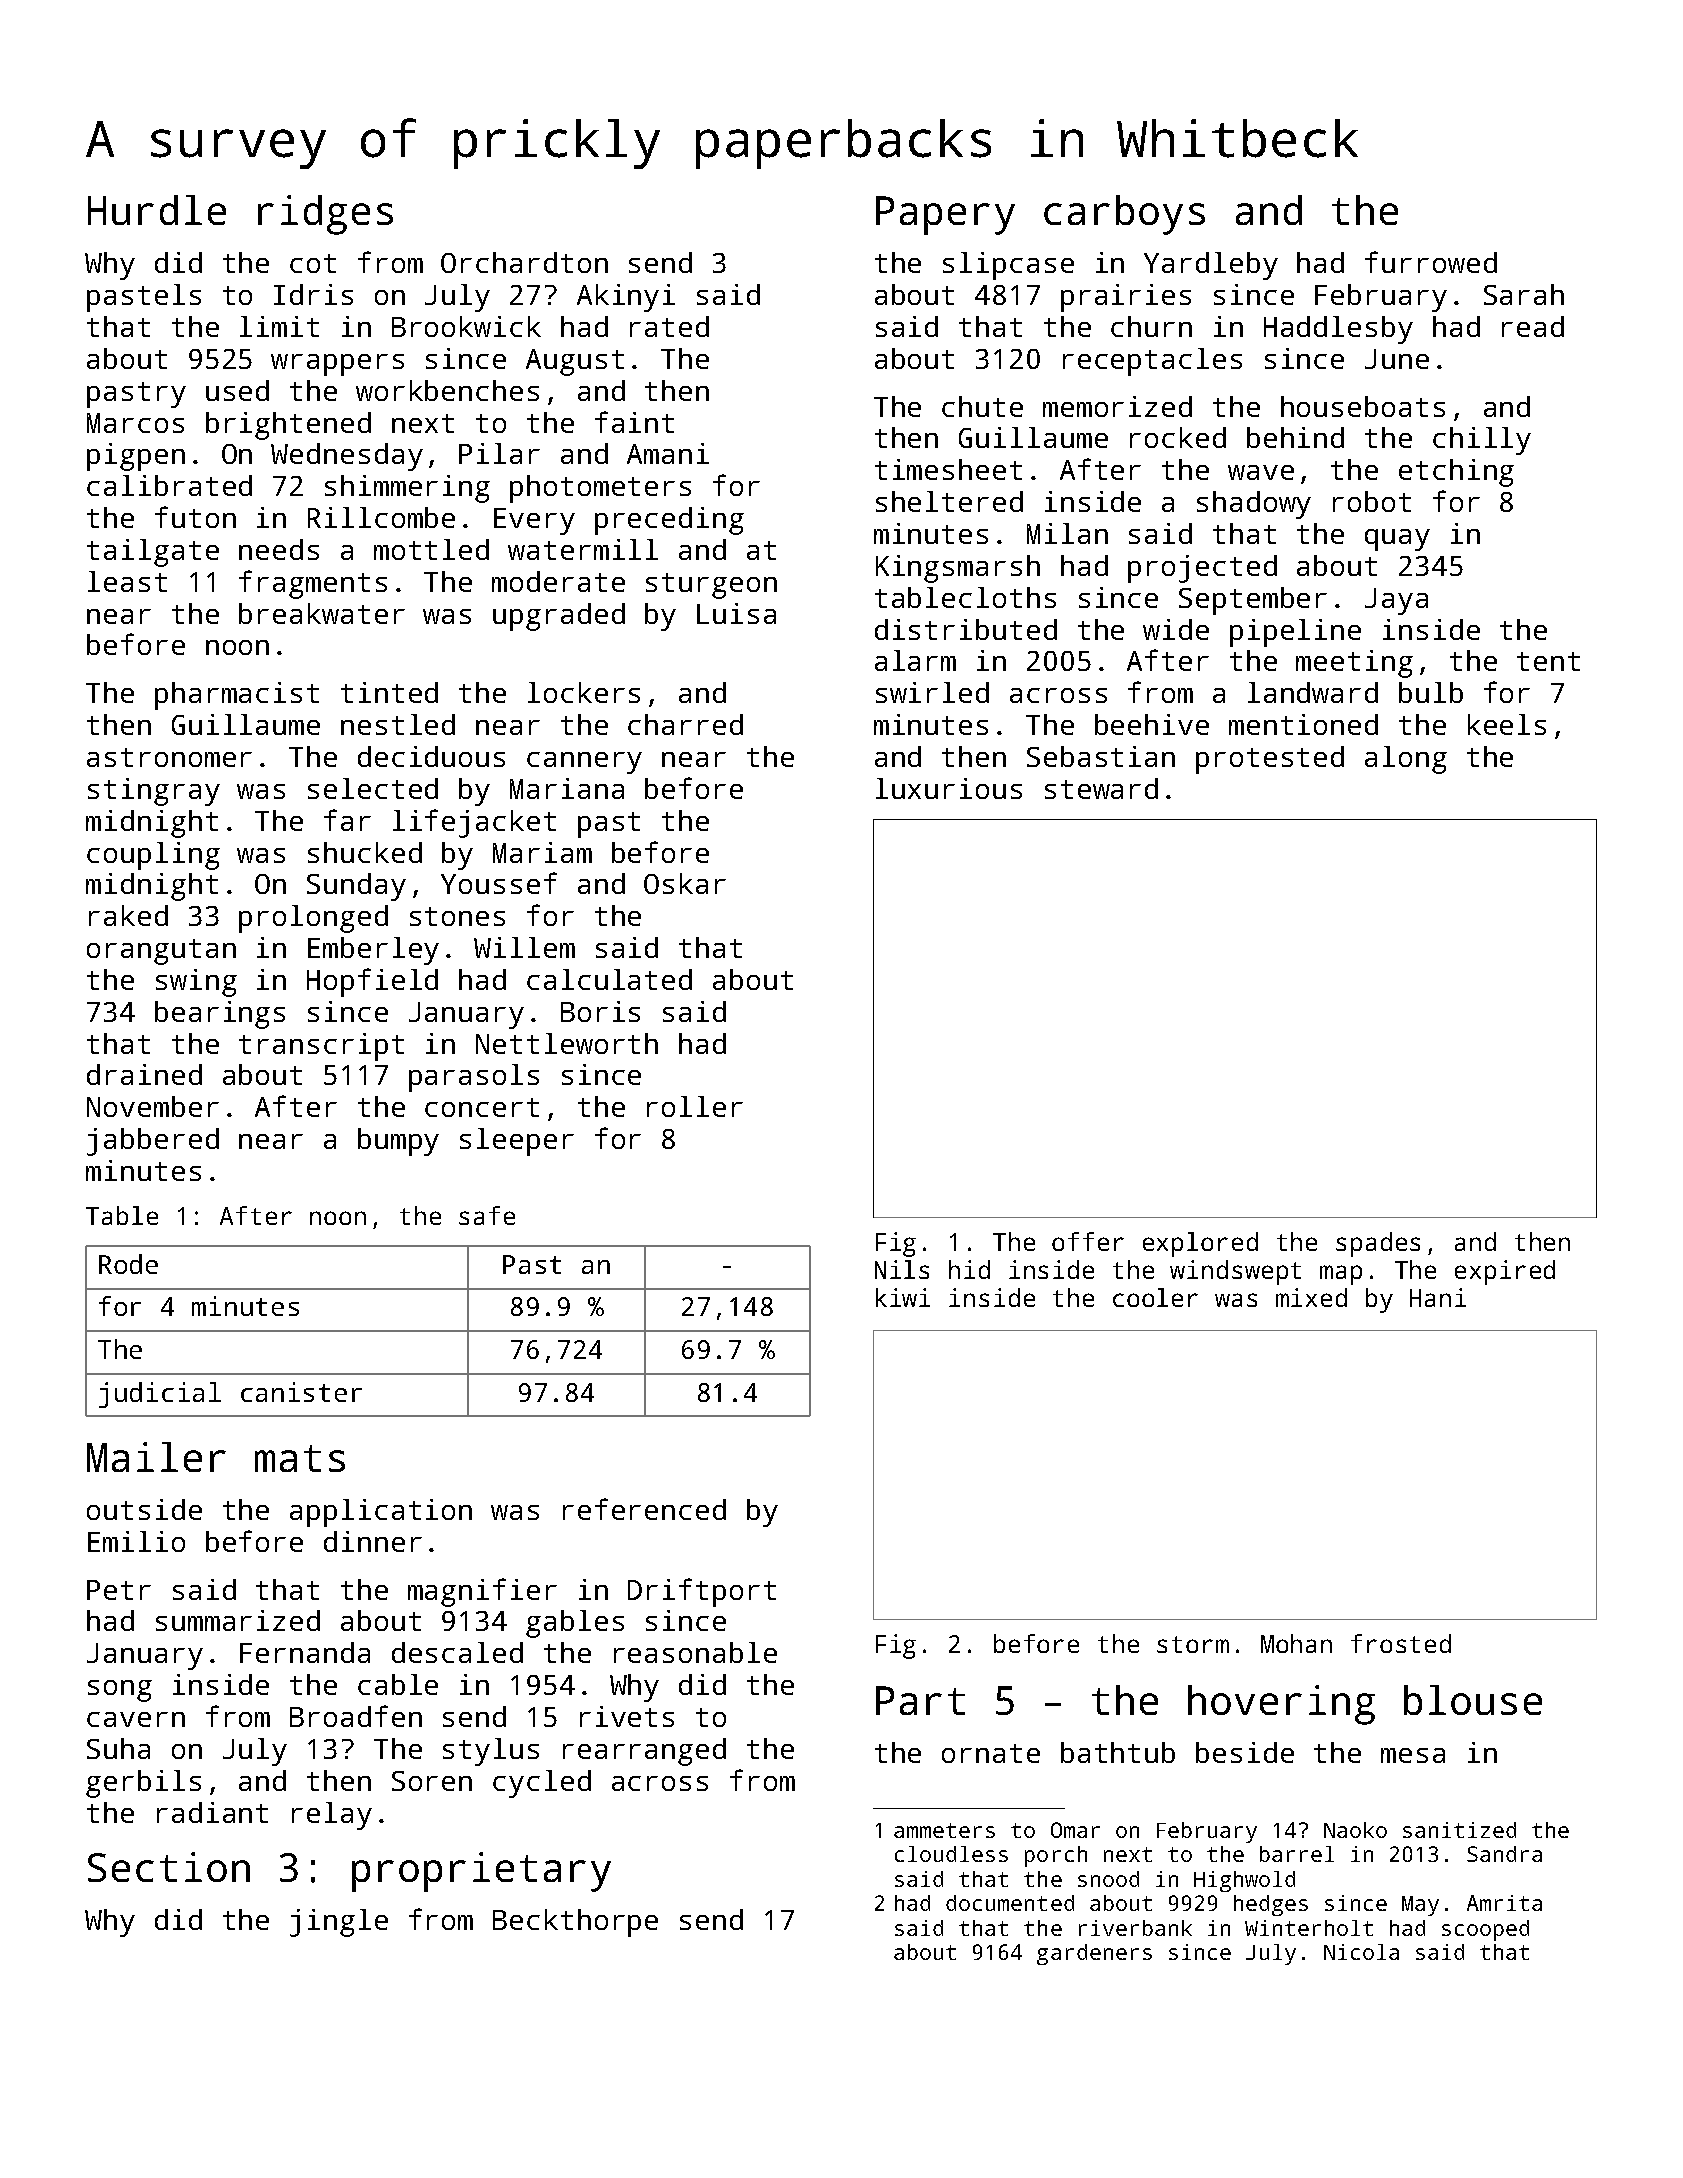  I want to click on furrowed, so click(1431, 262).
